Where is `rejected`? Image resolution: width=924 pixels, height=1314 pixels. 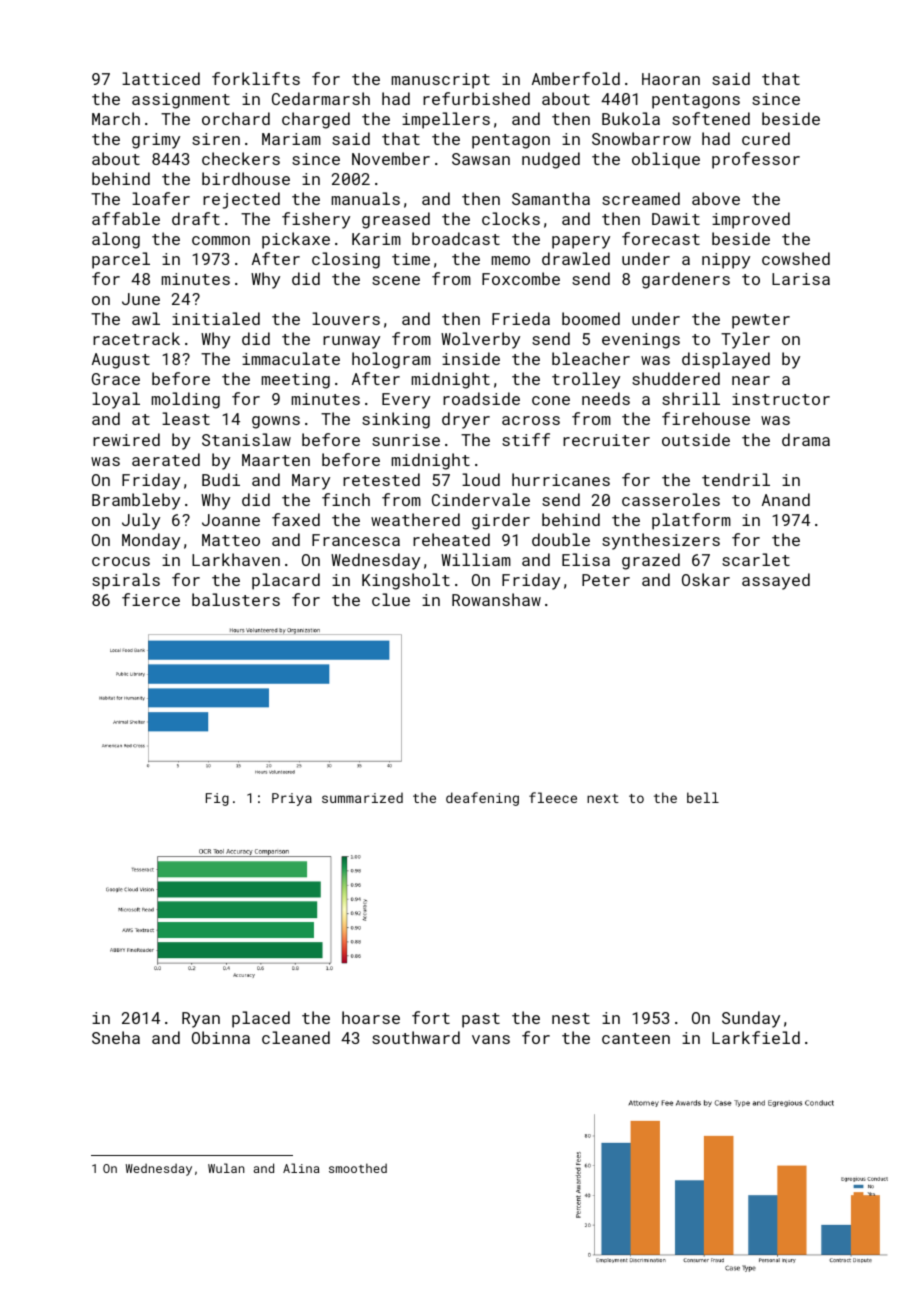 rejected is located at coordinates (241, 200).
